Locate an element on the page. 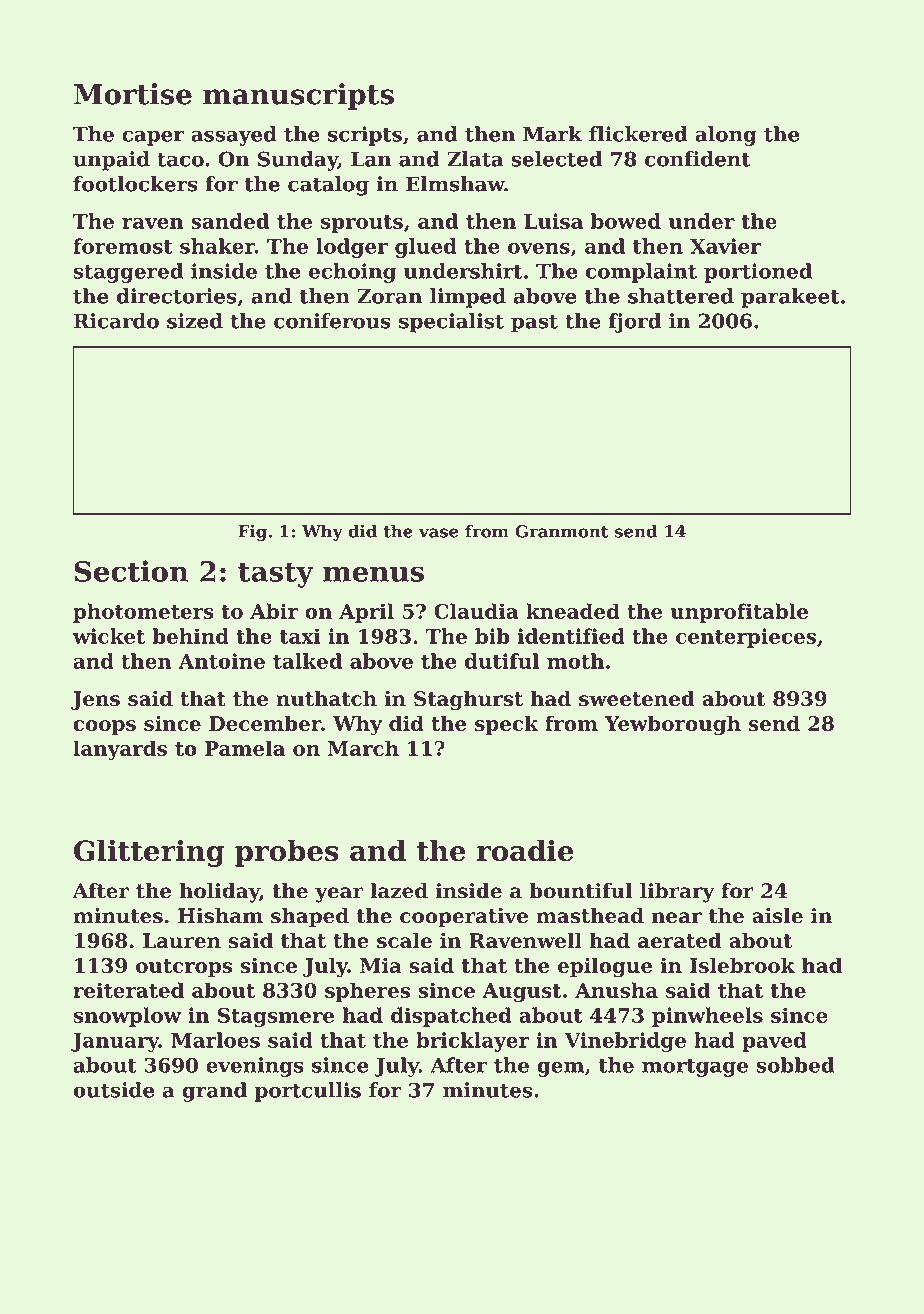 Image resolution: width=924 pixels, height=1314 pixels. Mark is located at coordinates (552, 134).
